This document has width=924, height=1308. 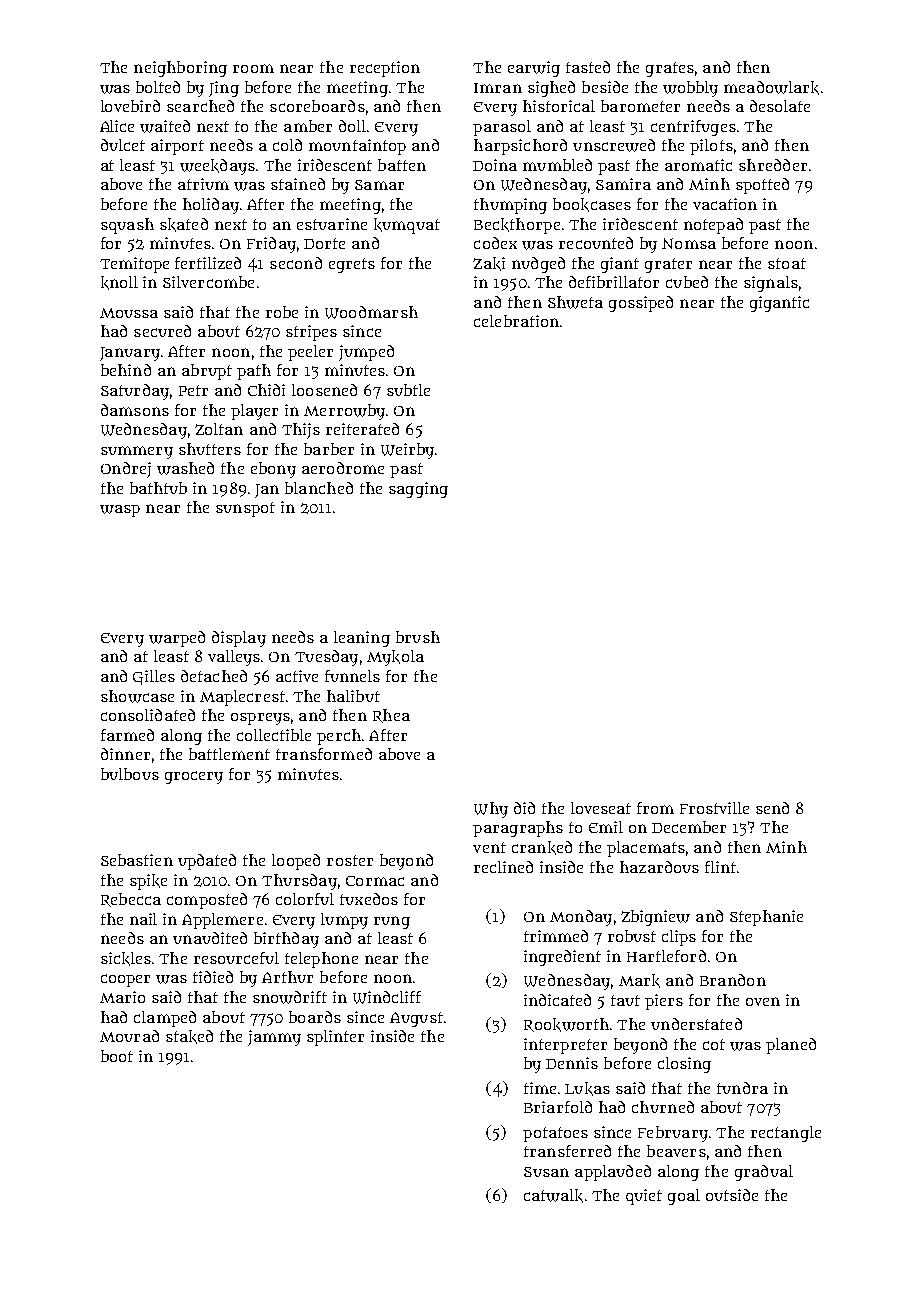 I want to click on batten, so click(x=402, y=165).
